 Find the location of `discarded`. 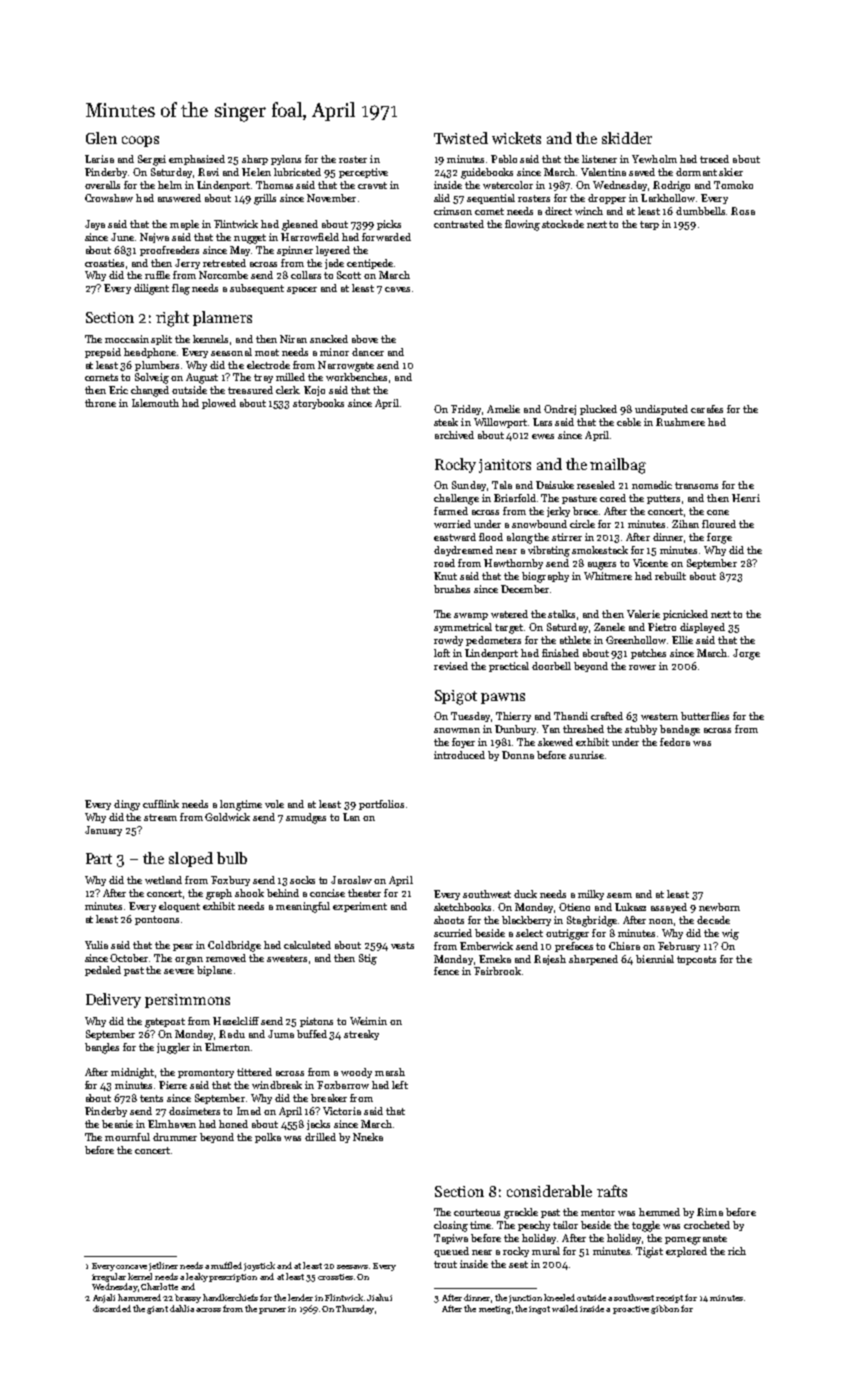

discarded is located at coordinates (112, 1308).
